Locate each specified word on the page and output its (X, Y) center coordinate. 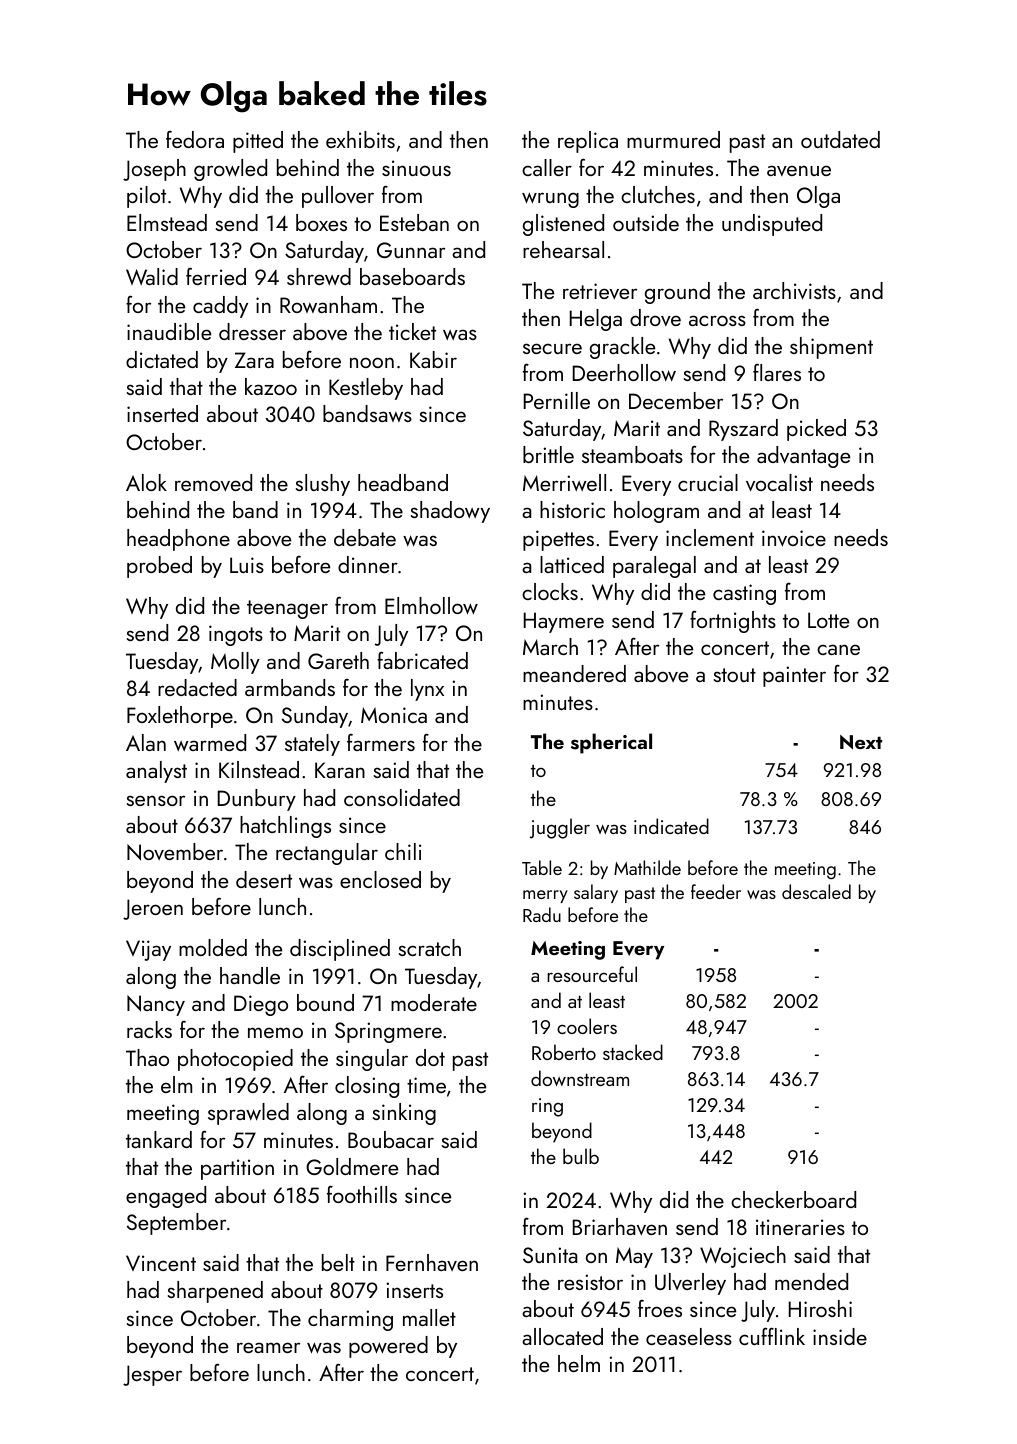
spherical (611, 743)
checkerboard (793, 1199)
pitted (258, 142)
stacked (633, 1052)
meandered (574, 673)
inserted (162, 413)
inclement (710, 537)
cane (838, 649)
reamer (268, 1347)
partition (237, 1169)
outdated (840, 139)
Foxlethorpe (180, 717)
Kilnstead (259, 769)
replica (588, 142)
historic (572, 509)
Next (861, 742)
